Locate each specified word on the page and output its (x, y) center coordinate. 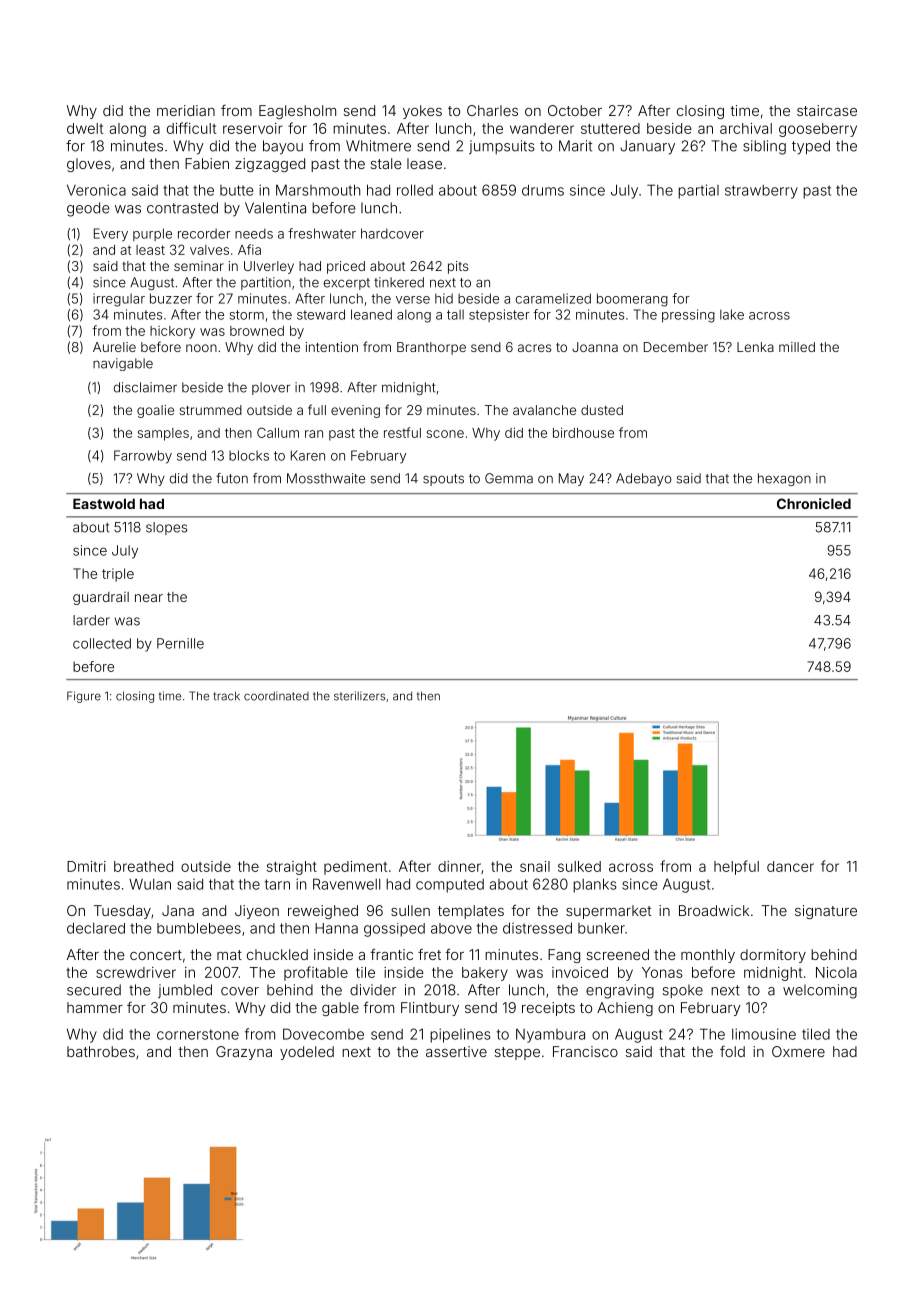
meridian (186, 110)
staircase (827, 110)
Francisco (585, 1051)
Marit (575, 146)
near (149, 598)
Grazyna (244, 1053)
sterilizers (359, 696)
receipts (548, 1009)
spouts (443, 480)
